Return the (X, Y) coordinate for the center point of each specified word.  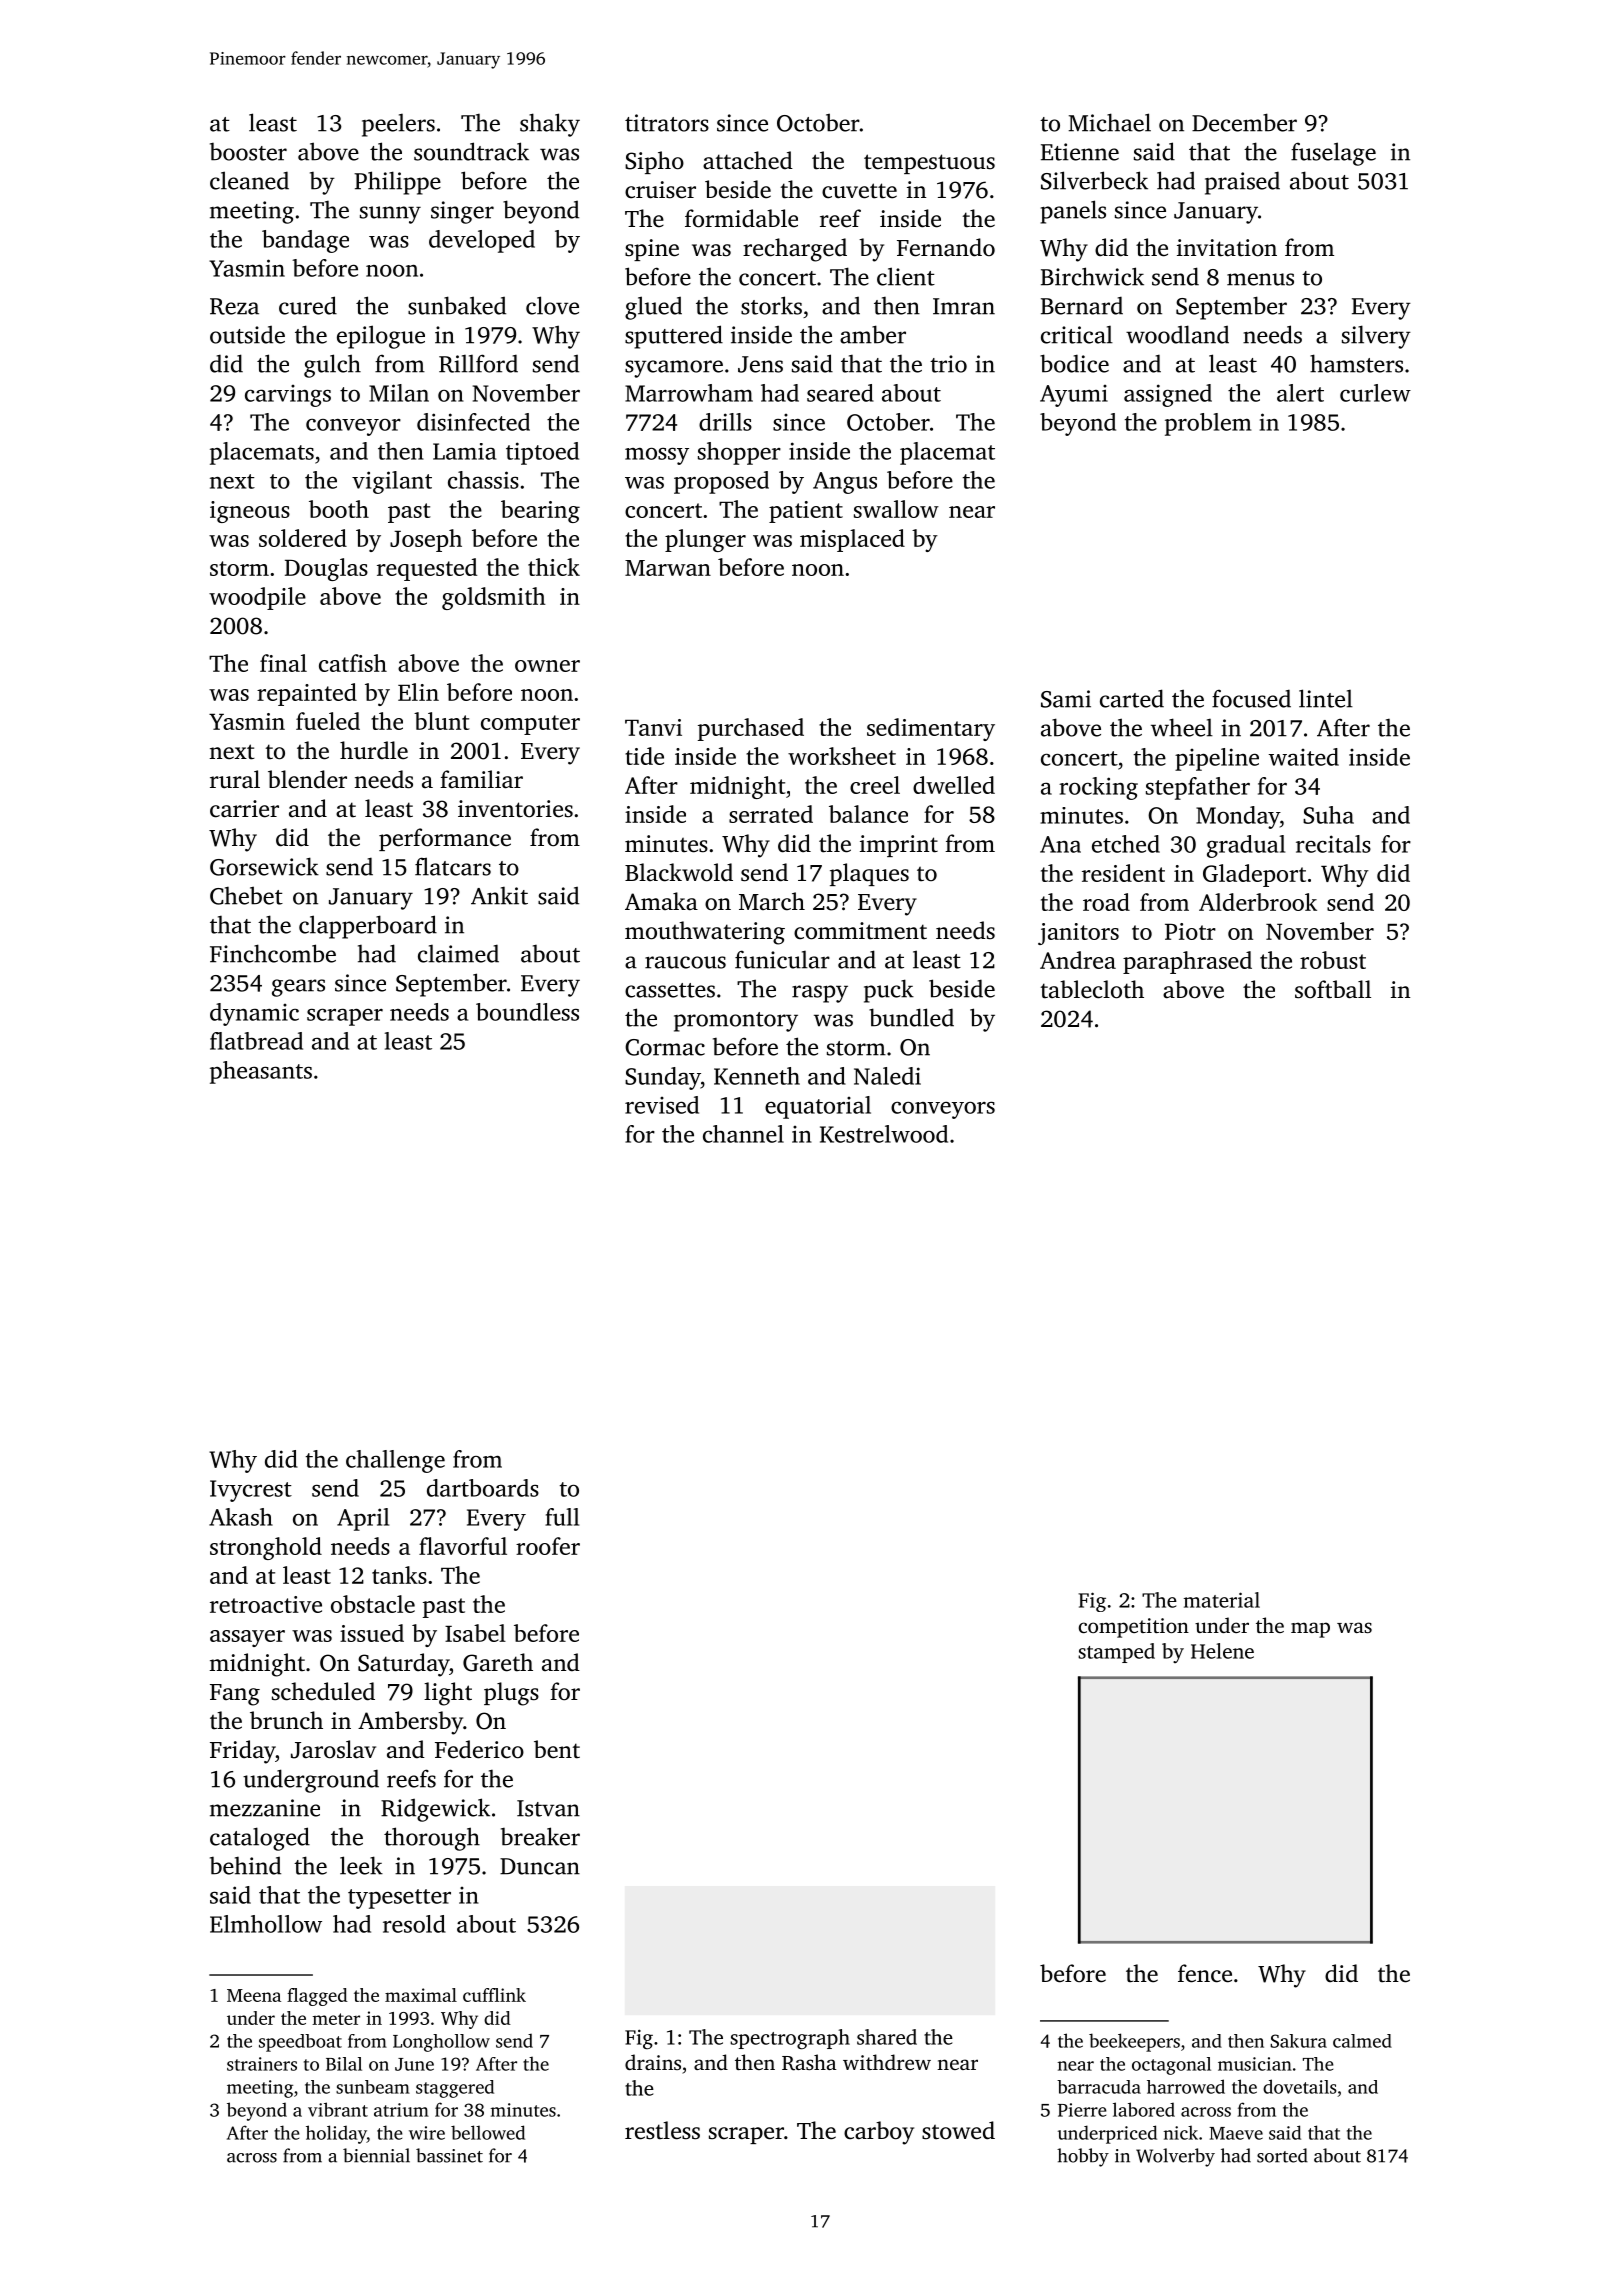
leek (361, 1865)
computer (530, 725)
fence (1205, 1973)
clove (552, 305)
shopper (739, 453)
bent (557, 1749)
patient (806, 512)
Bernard (1082, 305)
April (363, 1519)
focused (1251, 698)
